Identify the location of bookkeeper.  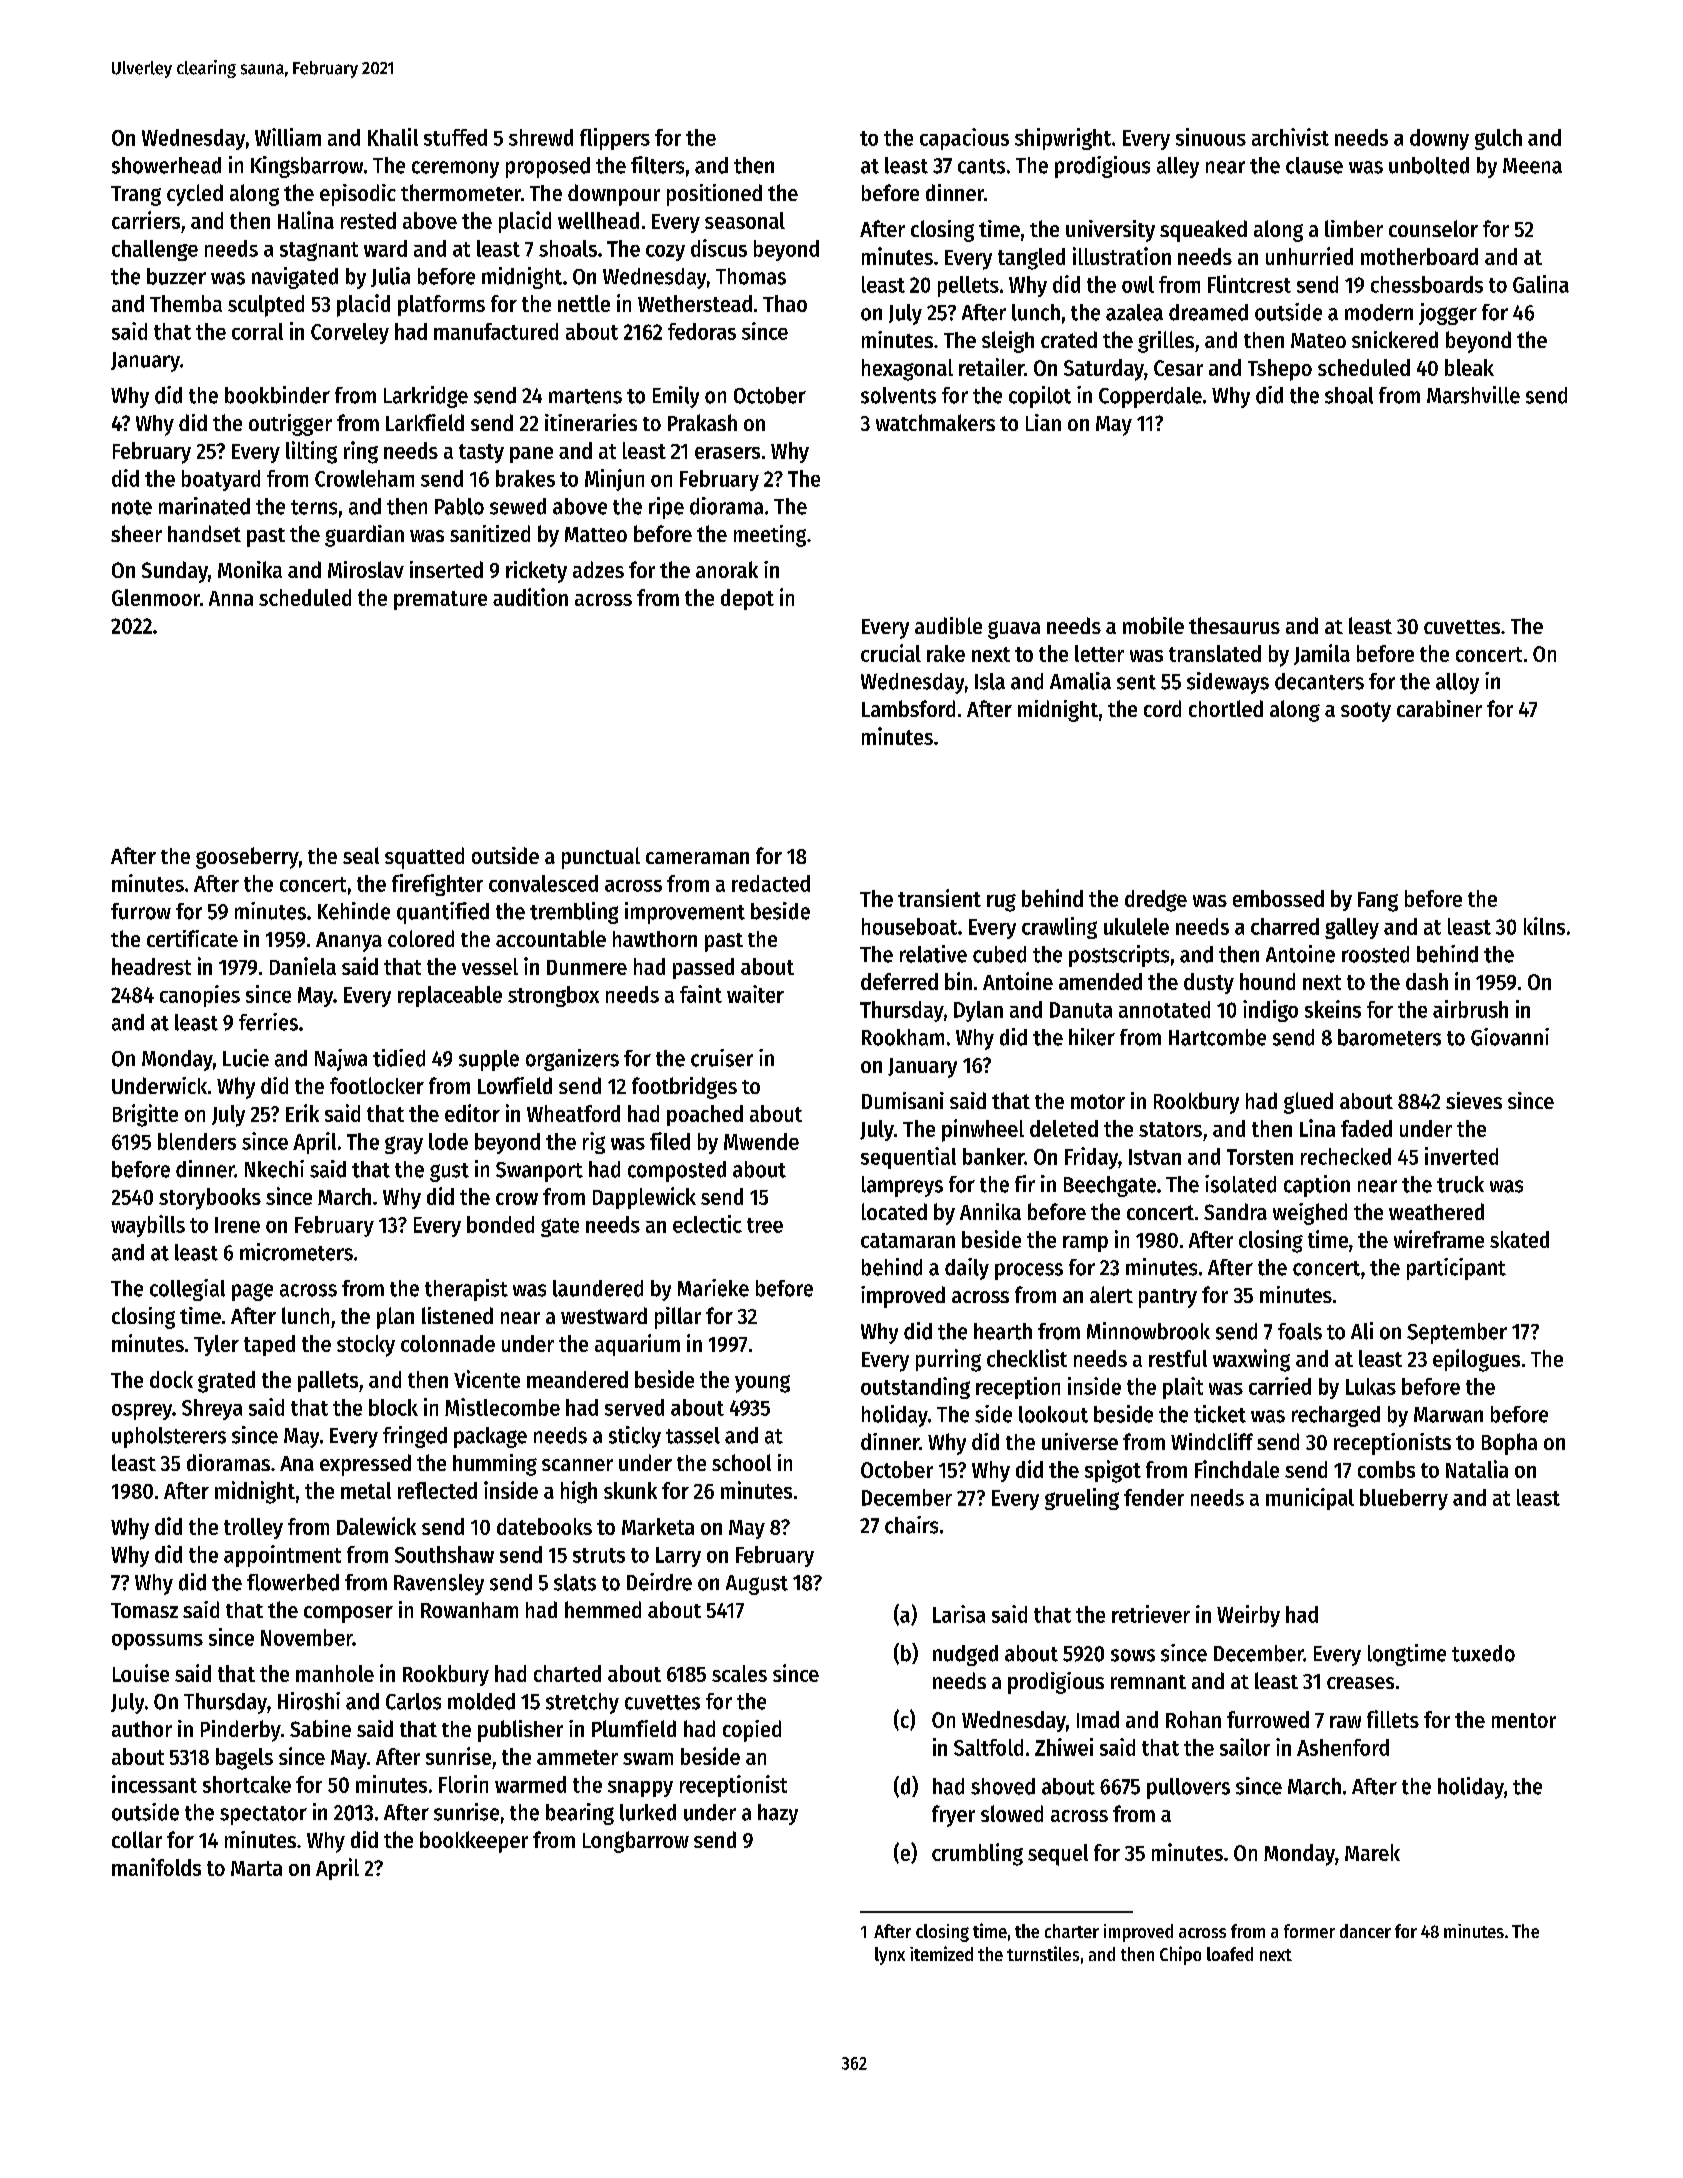
(474, 1842).
